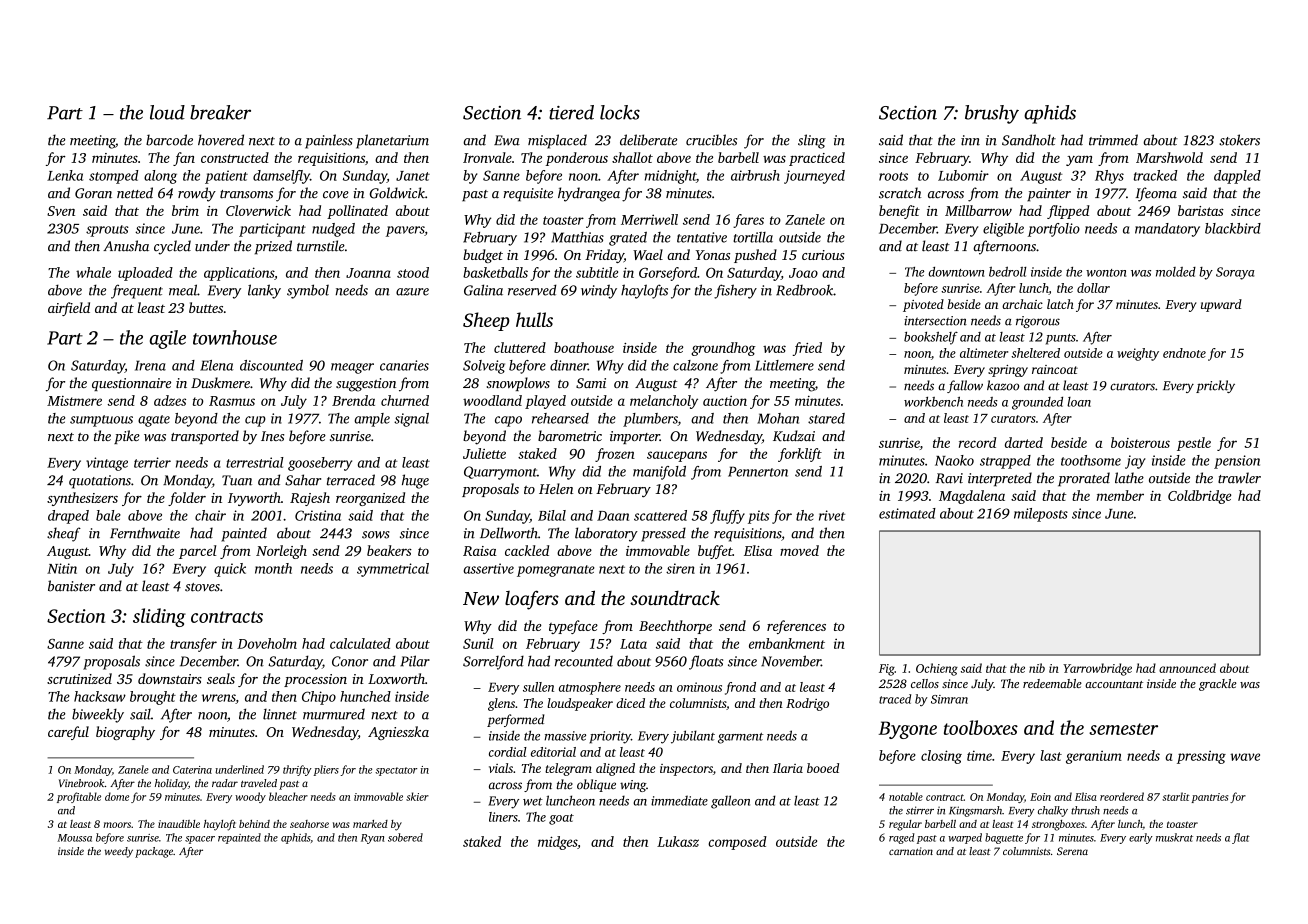 Image resolution: width=1308 pixels, height=924 pixels. Describe the element at coordinates (680, 568) in the page. I see `siren` at that location.
